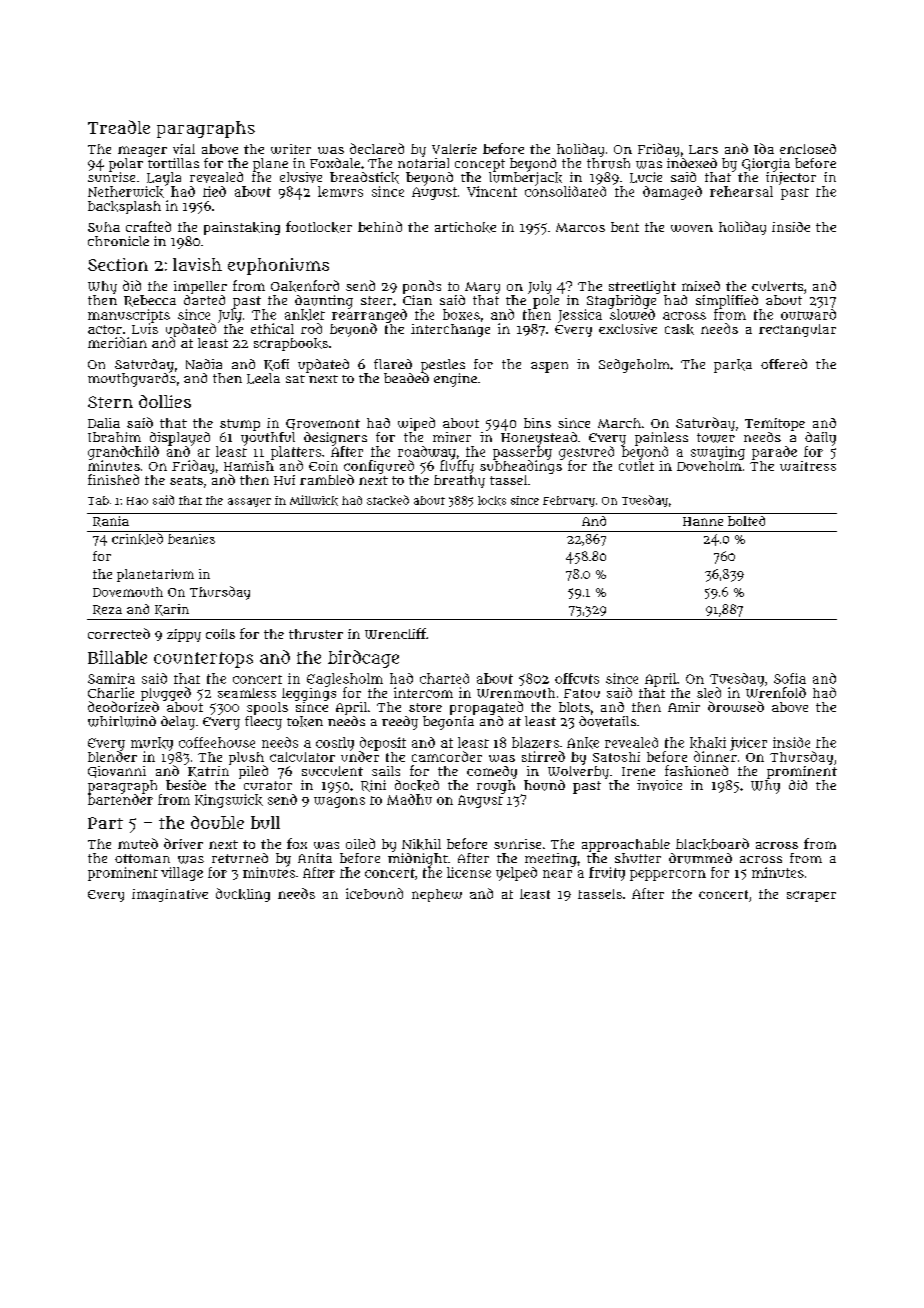  I want to click on thruster, so click(316, 634).
